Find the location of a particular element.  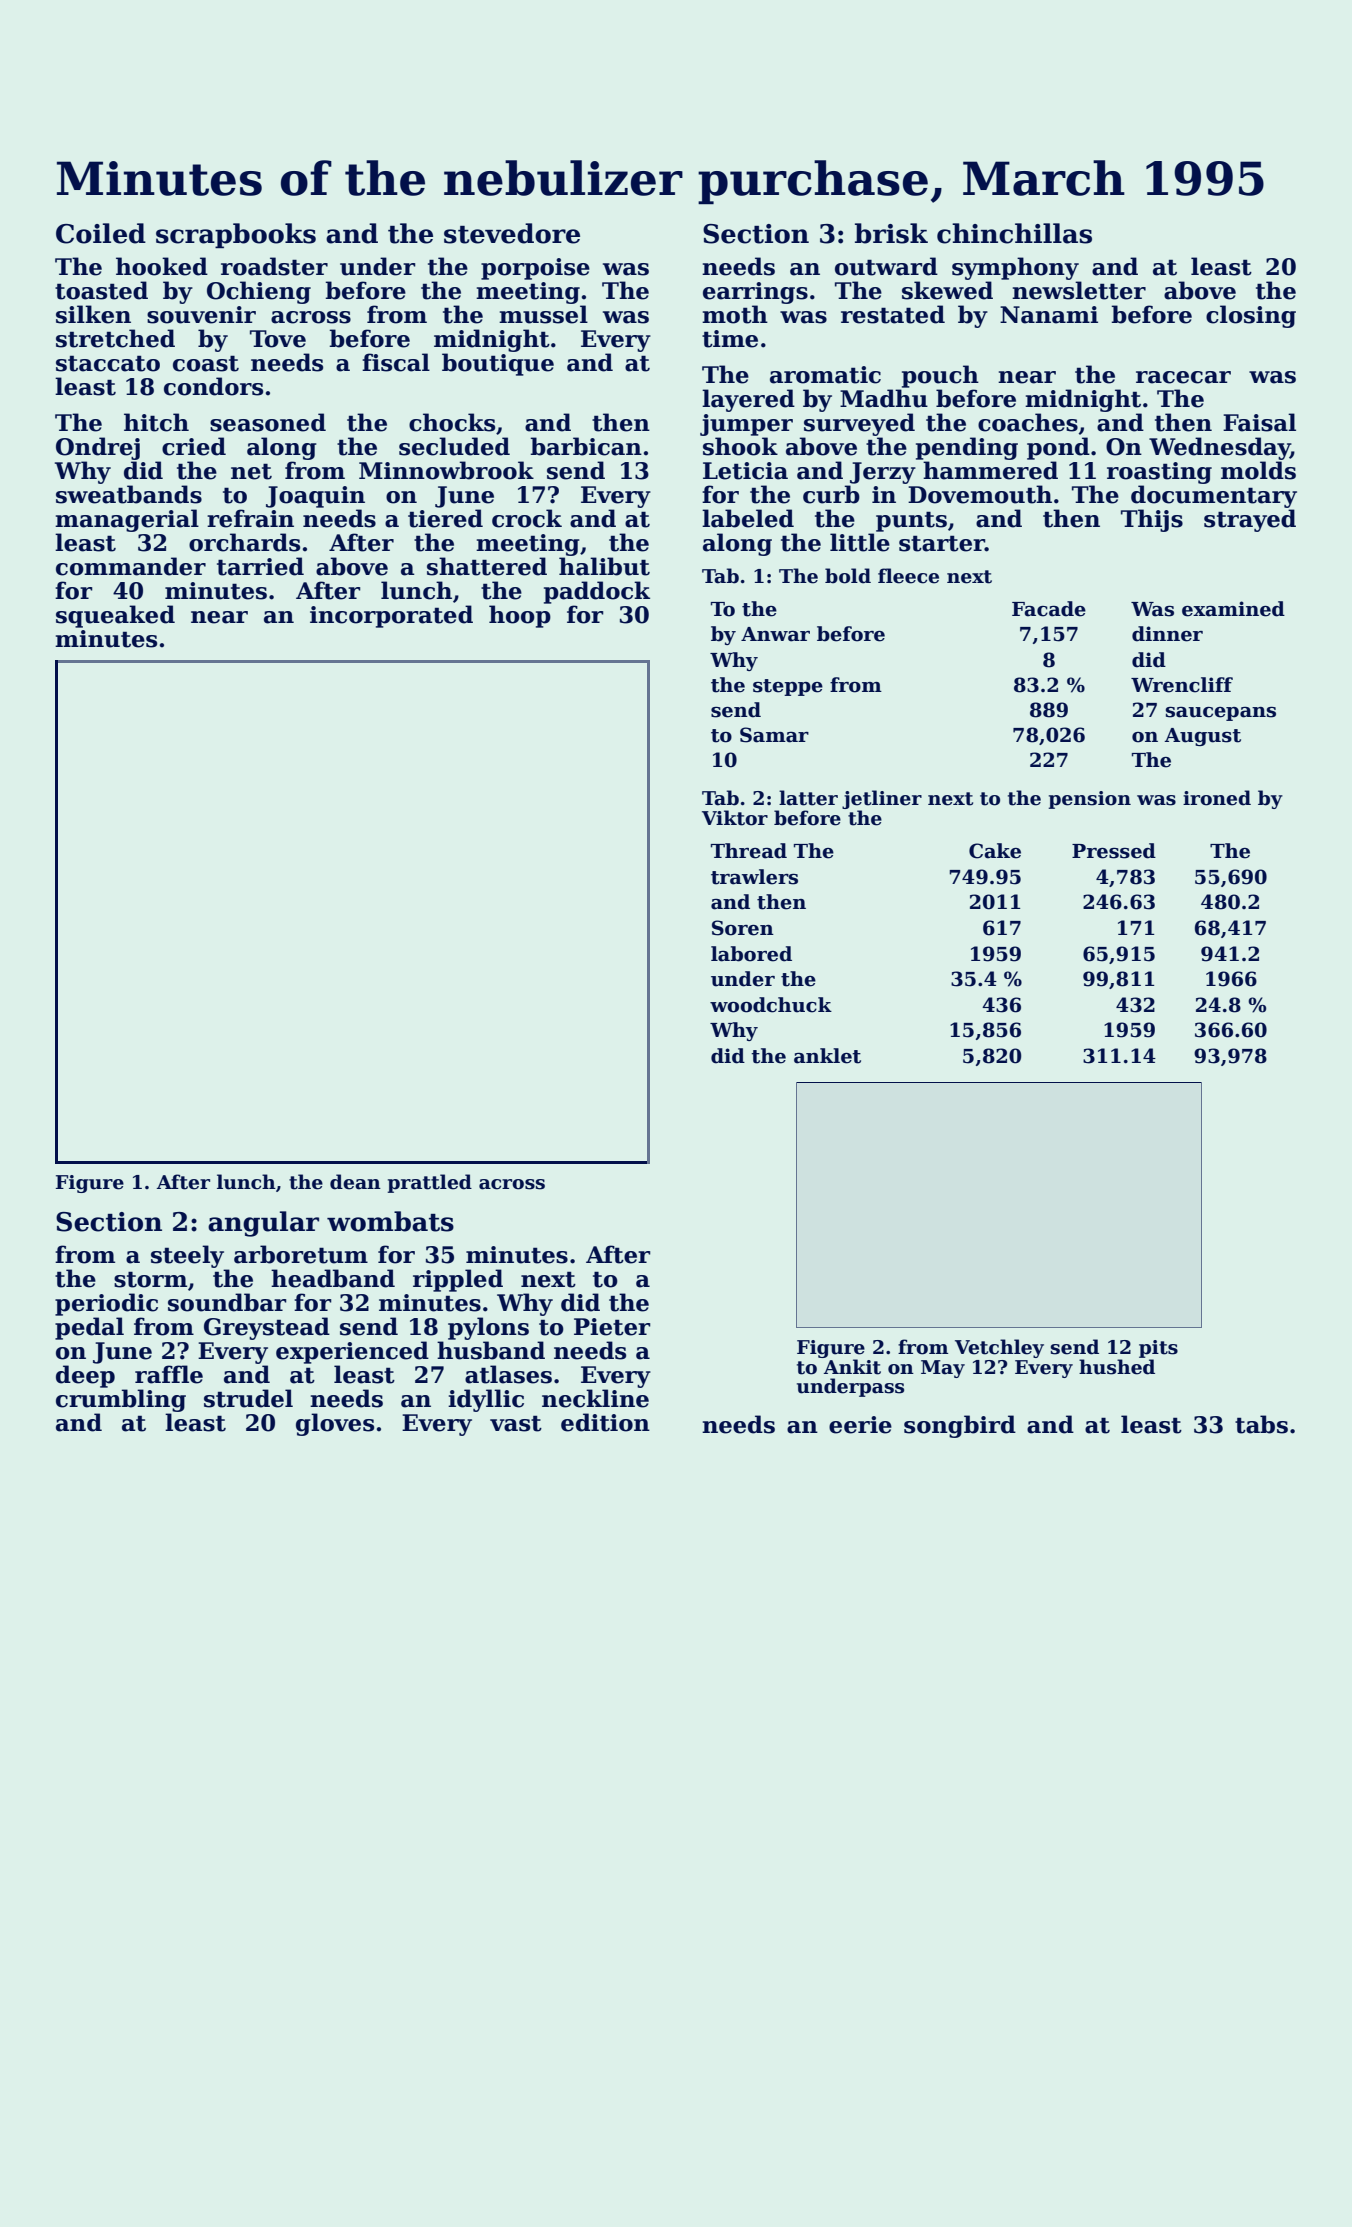

labored is located at coordinates (751, 954).
